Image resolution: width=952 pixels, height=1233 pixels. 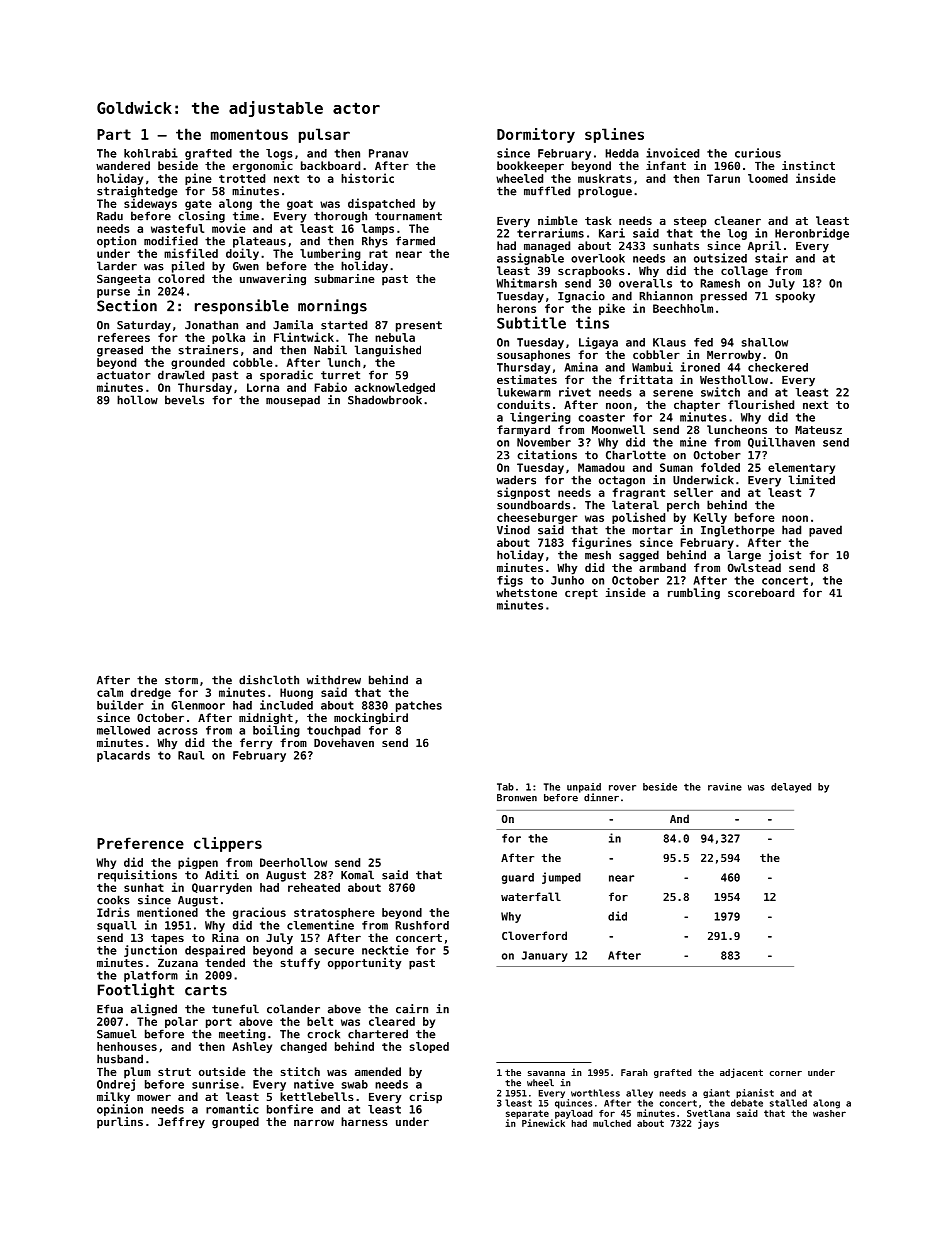 I want to click on Dormitory, so click(x=536, y=135).
